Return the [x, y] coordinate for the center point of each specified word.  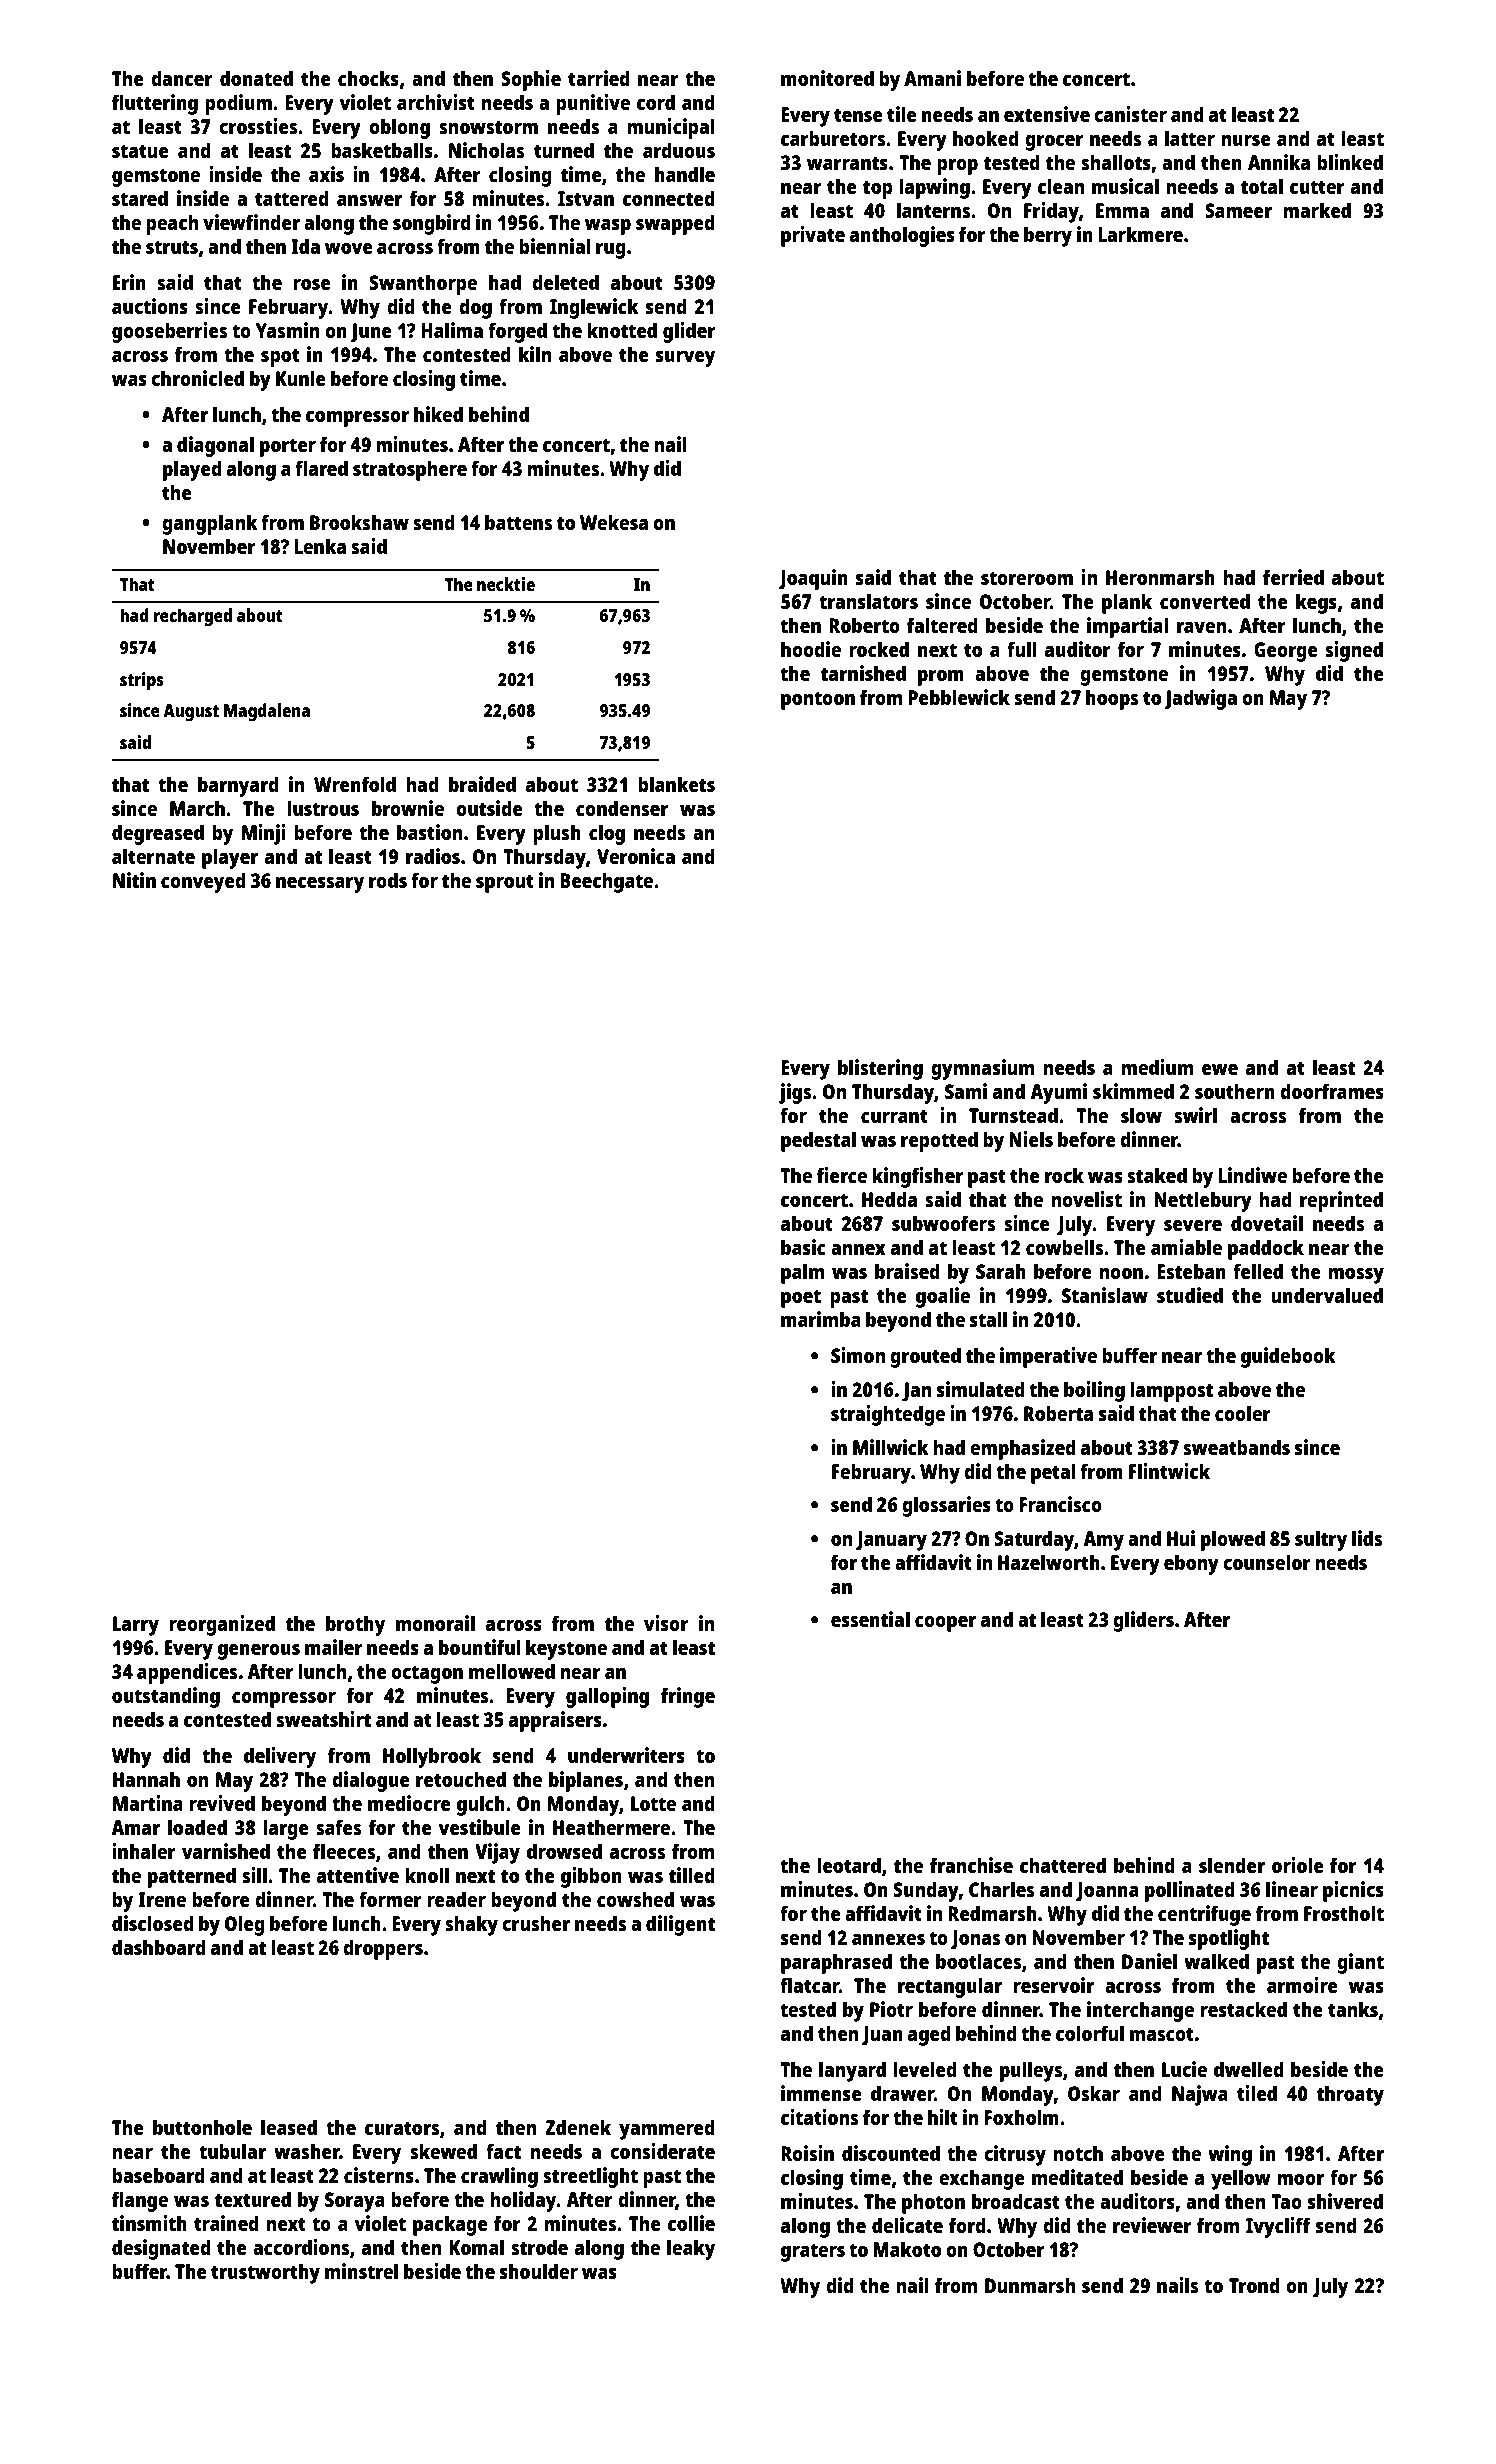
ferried [1293, 577]
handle [685, 174]
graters [813, 2252]
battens [518, 522]
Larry [136, 1626]
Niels [1031, 1139]
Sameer [1238, 210]
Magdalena [267, 712]
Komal [476, 2247]
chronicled [197, 378]
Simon [858, 1355]
